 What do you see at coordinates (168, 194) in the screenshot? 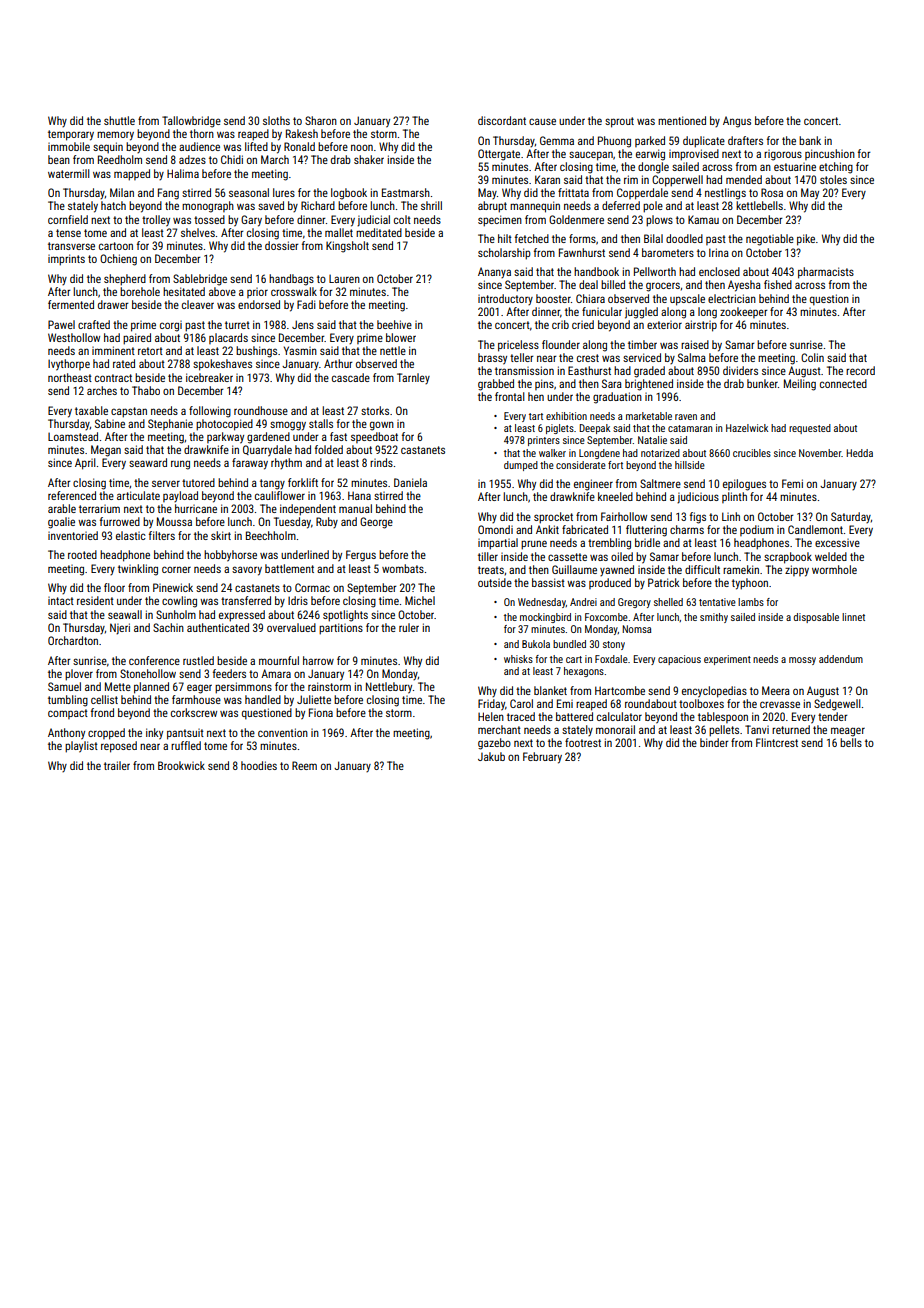
I see `Fang` at bounding box center [168, 194].
